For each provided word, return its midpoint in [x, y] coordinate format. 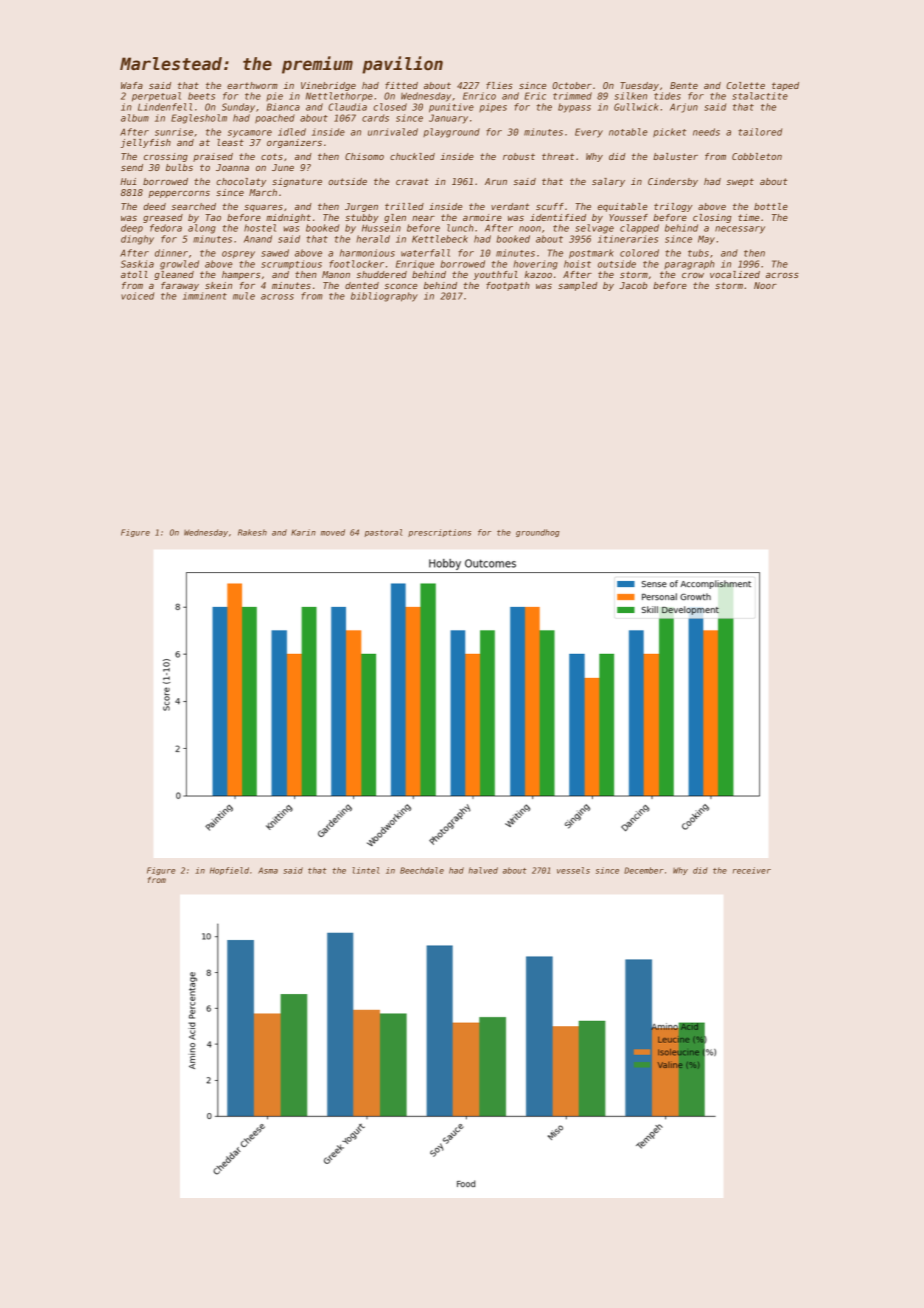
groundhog [538, 533]
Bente [684, 85]
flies [499, 85]
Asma [268, 870]
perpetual [156, 97]
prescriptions [439, 533]
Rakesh [252, 532]
